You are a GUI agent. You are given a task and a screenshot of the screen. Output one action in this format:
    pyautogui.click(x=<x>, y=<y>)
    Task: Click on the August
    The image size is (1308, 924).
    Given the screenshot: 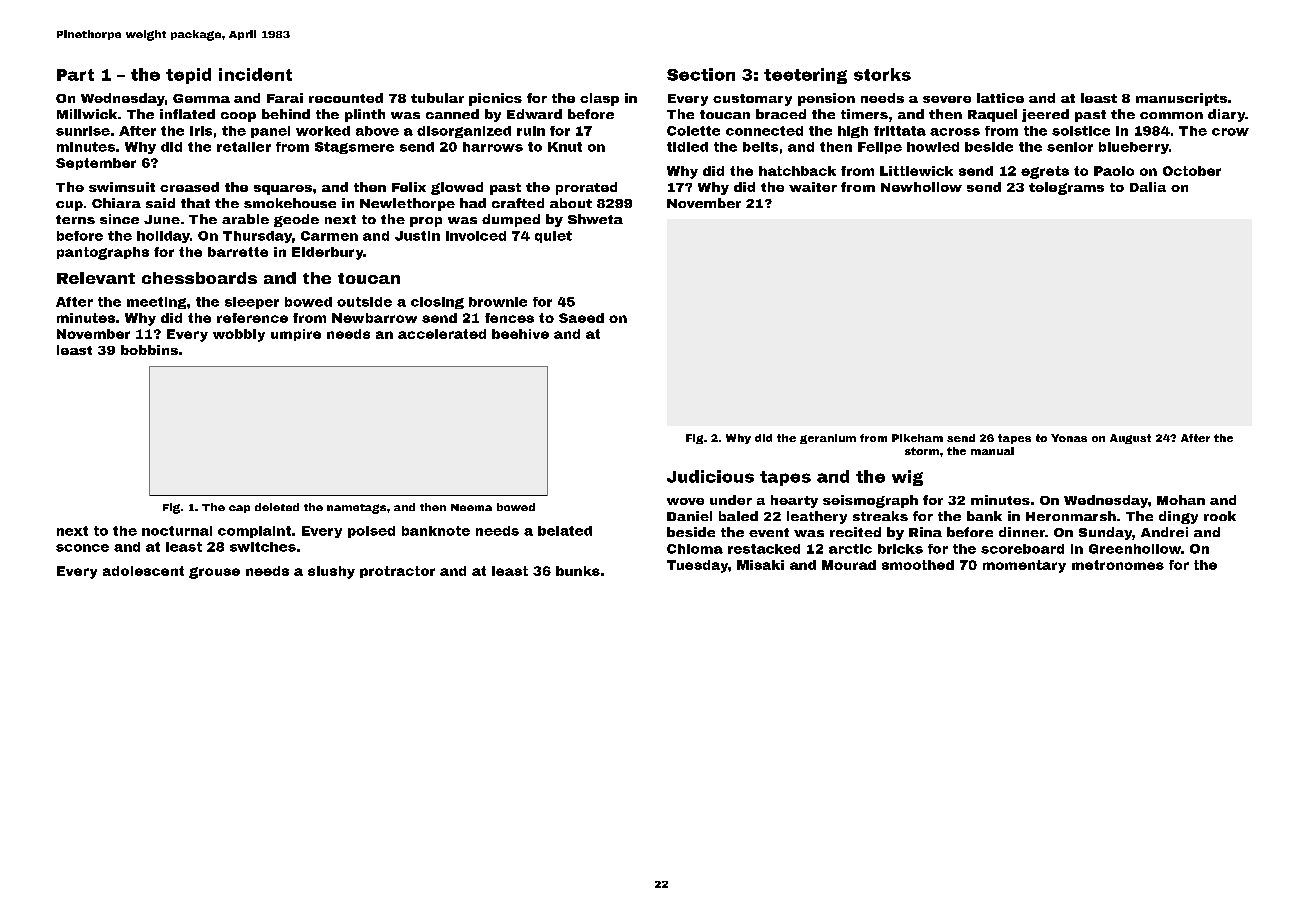 What is the action you would take?
    pyautogui.click(x=1130, y=439)
